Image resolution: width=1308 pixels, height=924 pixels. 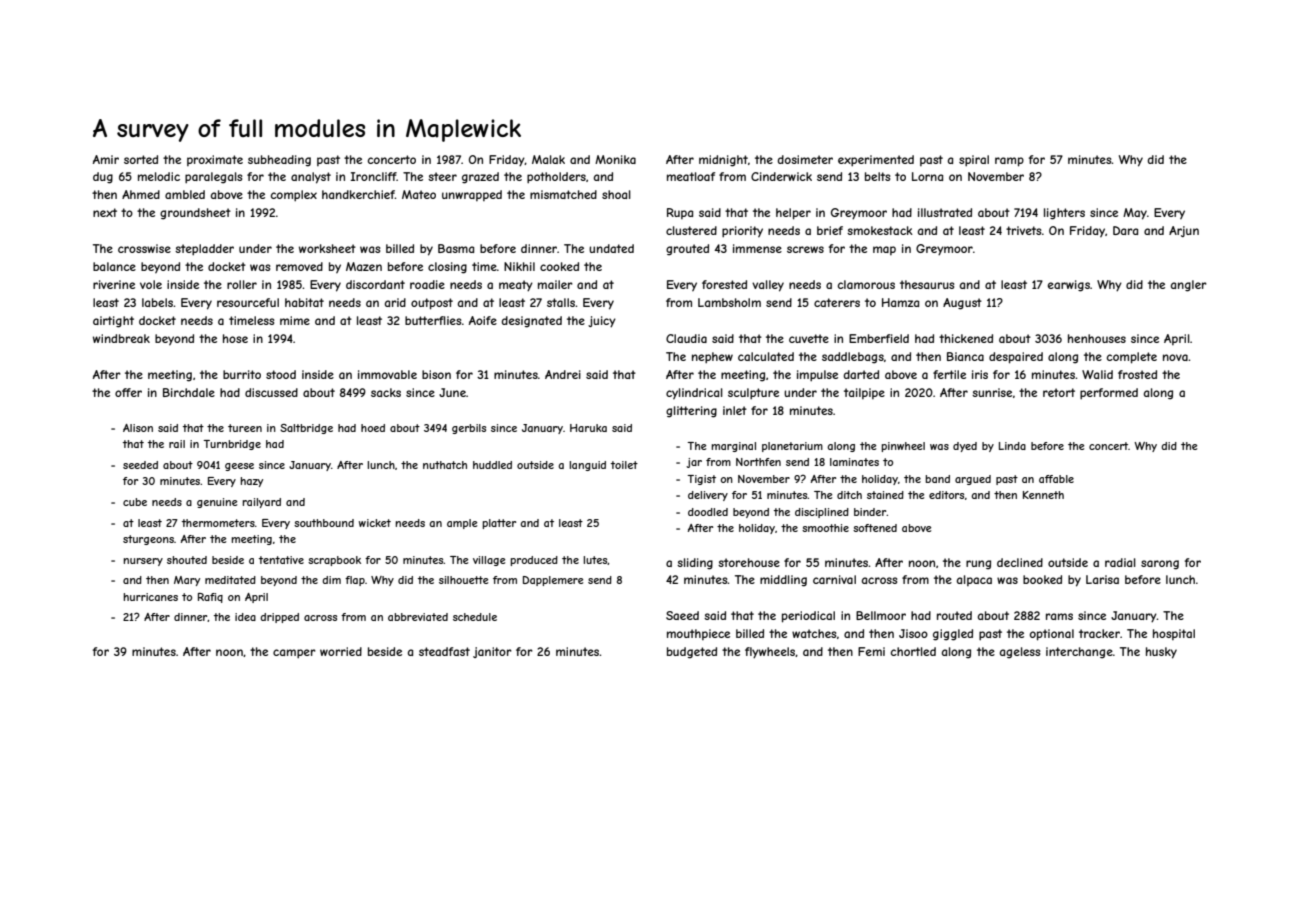 I want to click on roller, so click(x=242, y=284).
